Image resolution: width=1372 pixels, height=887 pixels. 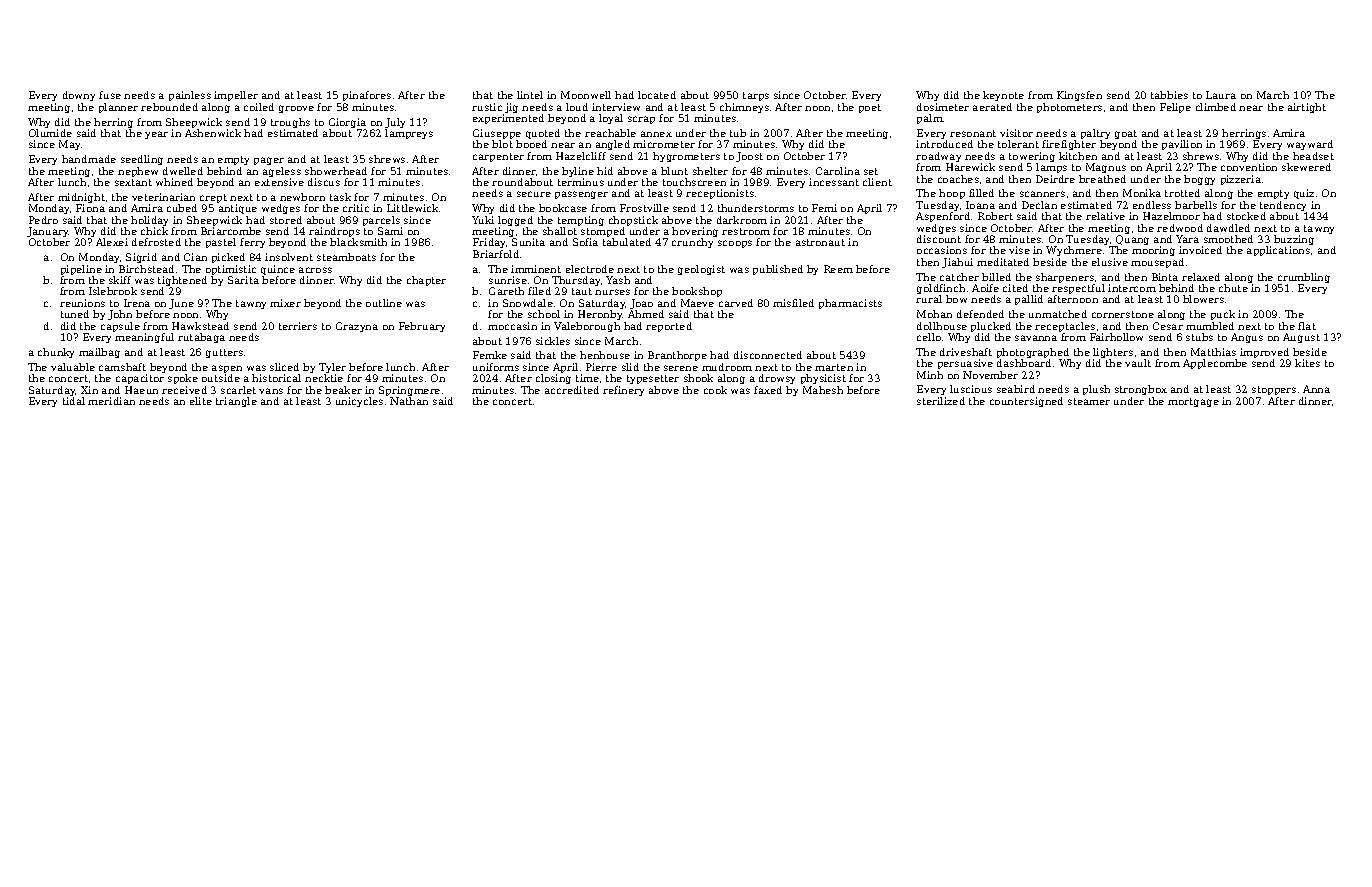 What do you see at coordinates (952, 194) in the screenshot?
I see `hoop` at bounding box center [952, 194].
